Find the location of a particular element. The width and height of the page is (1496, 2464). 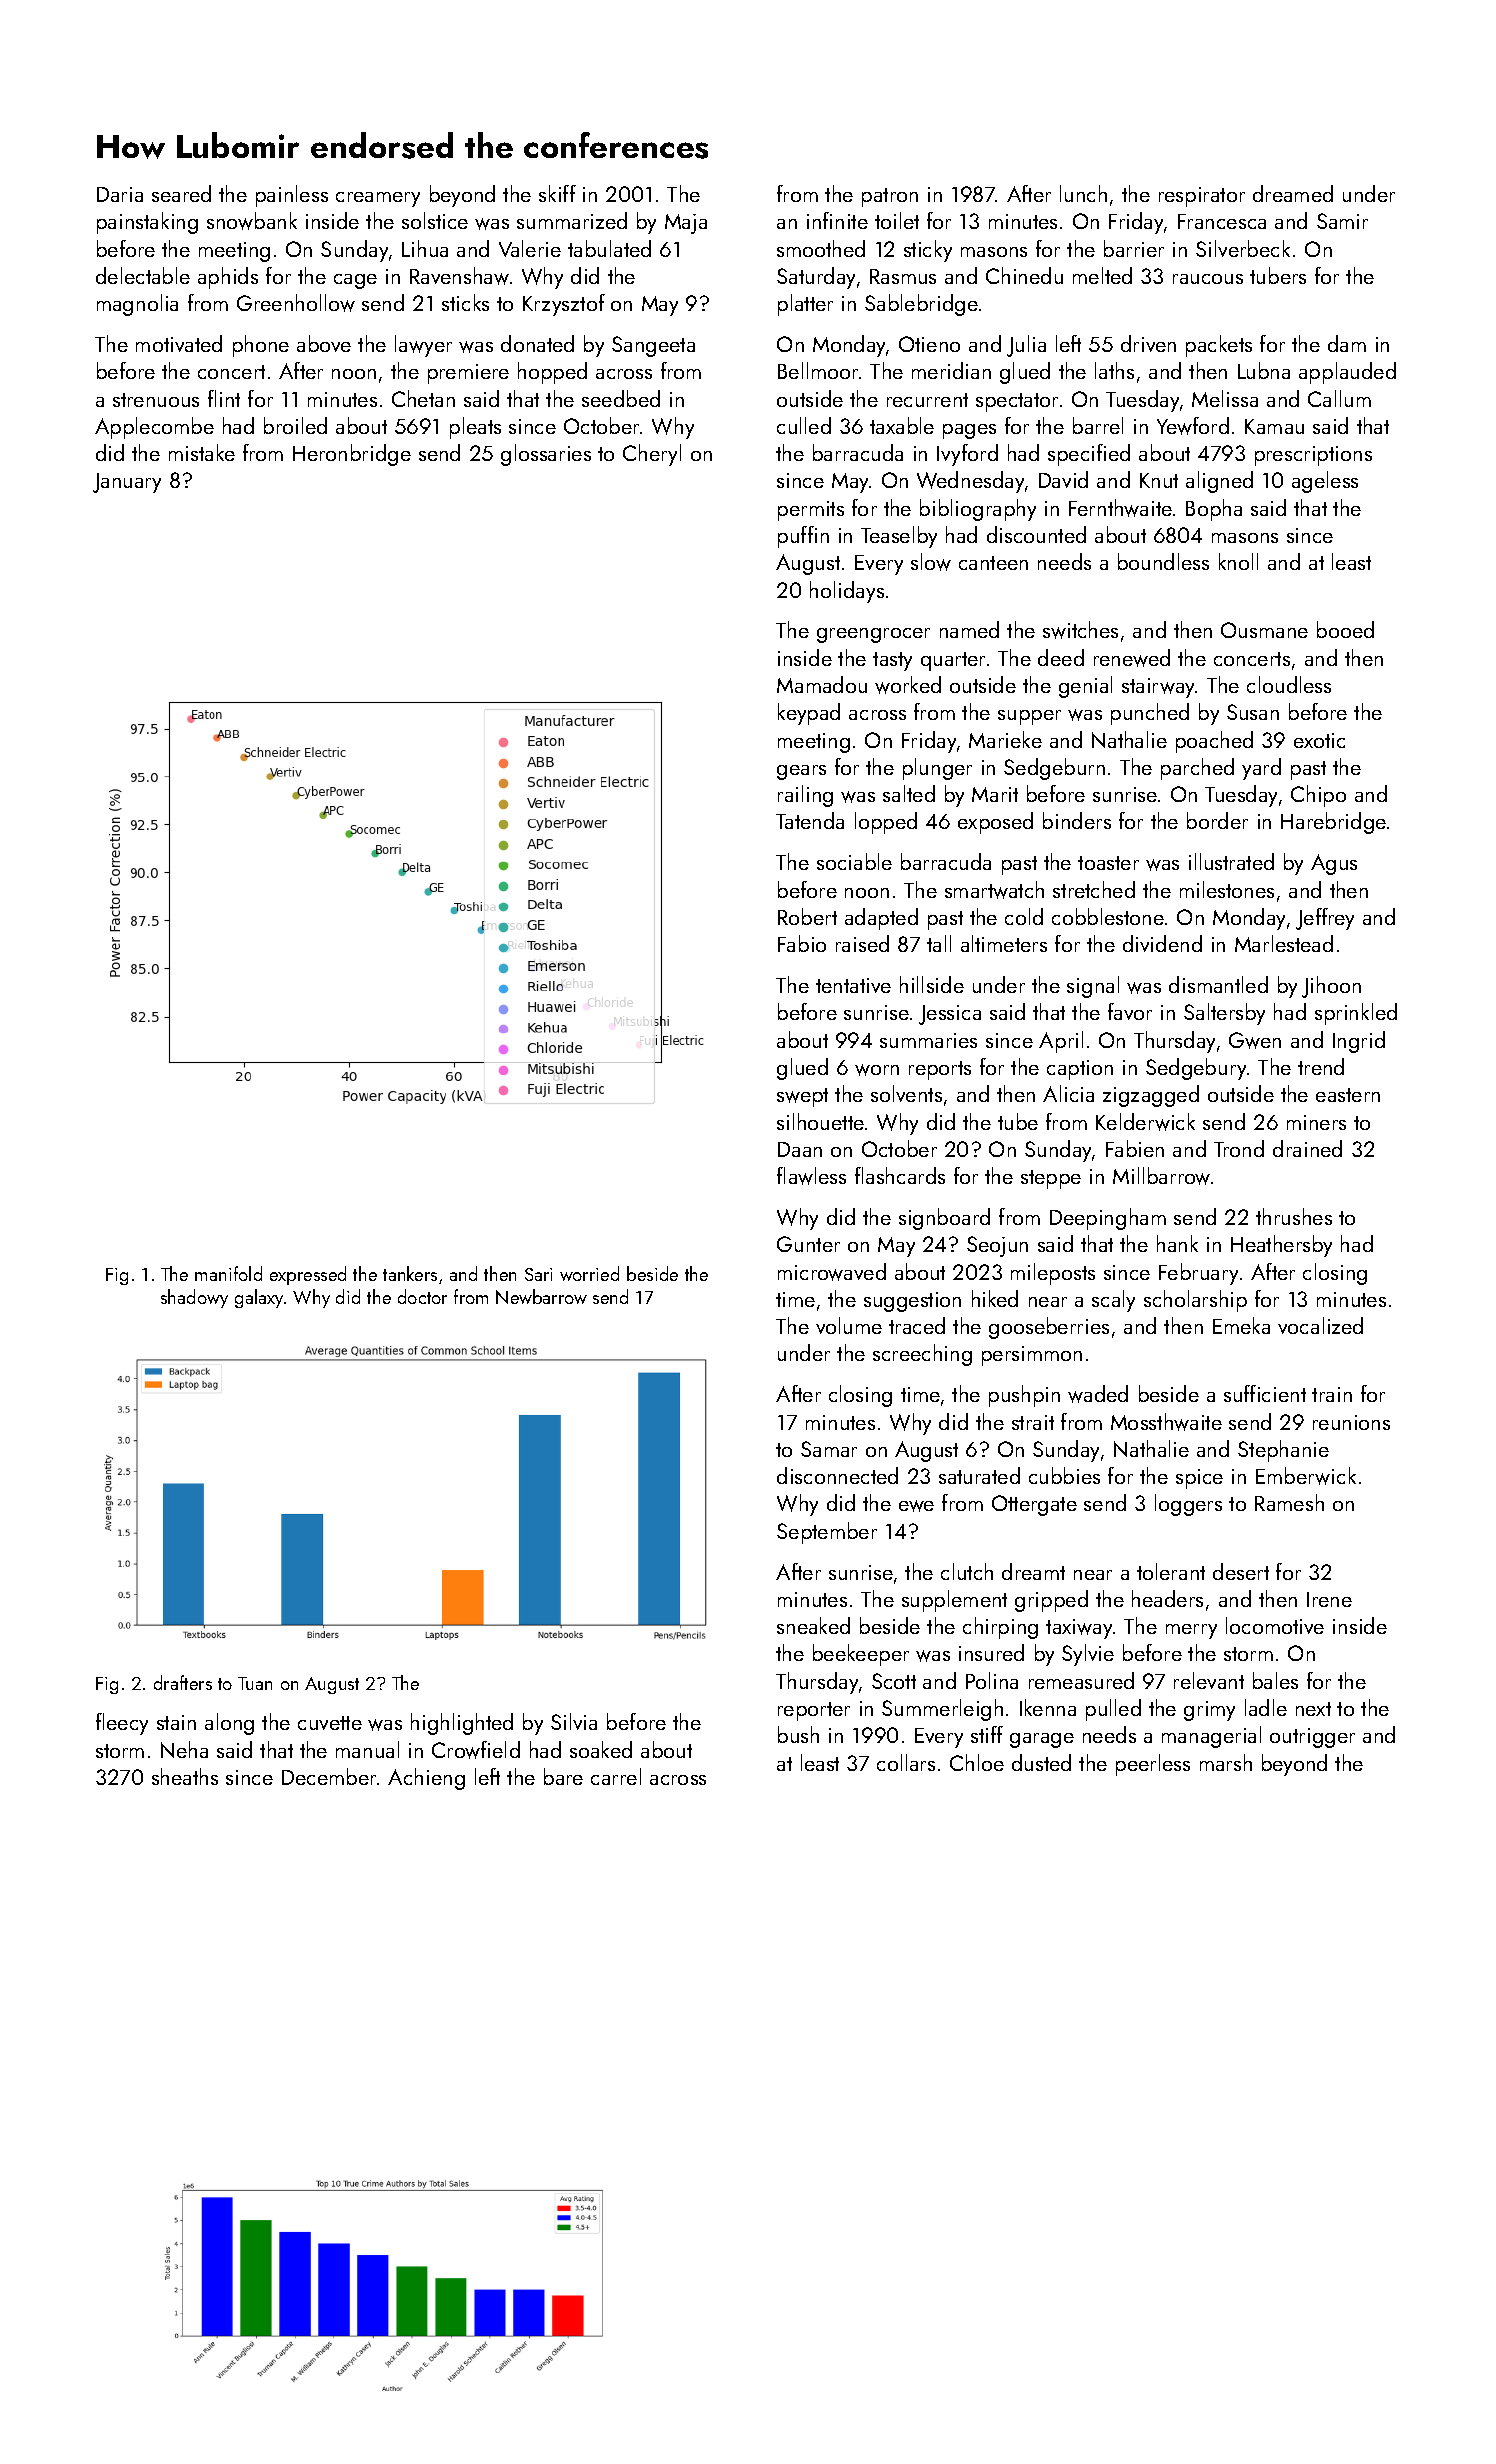

vocalized is located at coordinates (1320, 1325).
